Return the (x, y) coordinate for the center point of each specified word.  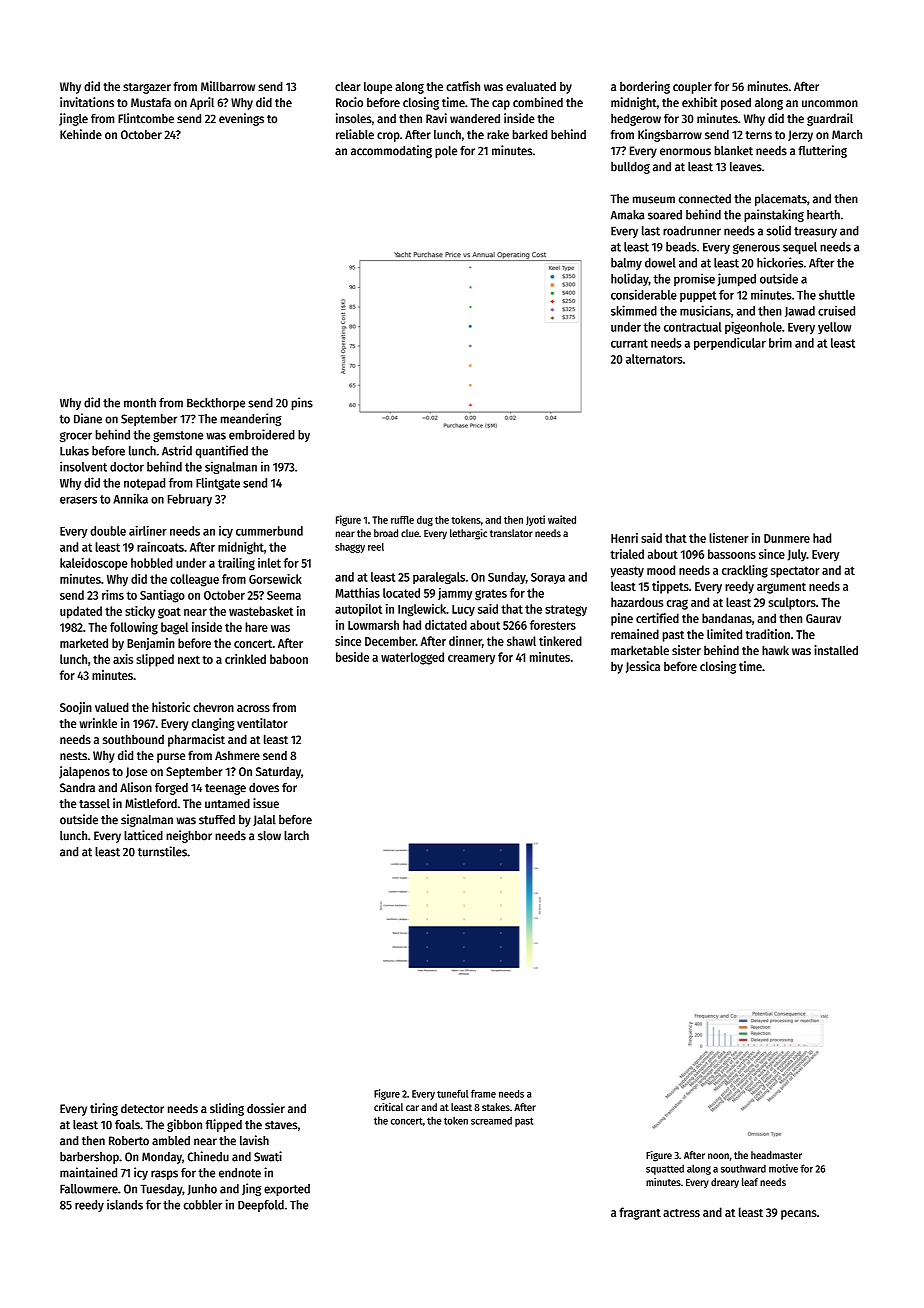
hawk (775, 650)
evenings (241, 119)
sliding (227, 1109)
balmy (626, 264)
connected (705, 199)
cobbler (202, 1205)
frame (483, 1093)
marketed (84, 643)
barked (530, 135)
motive (783, 1168)
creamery (471, 660)
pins (302, 403)
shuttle (837, 295)
